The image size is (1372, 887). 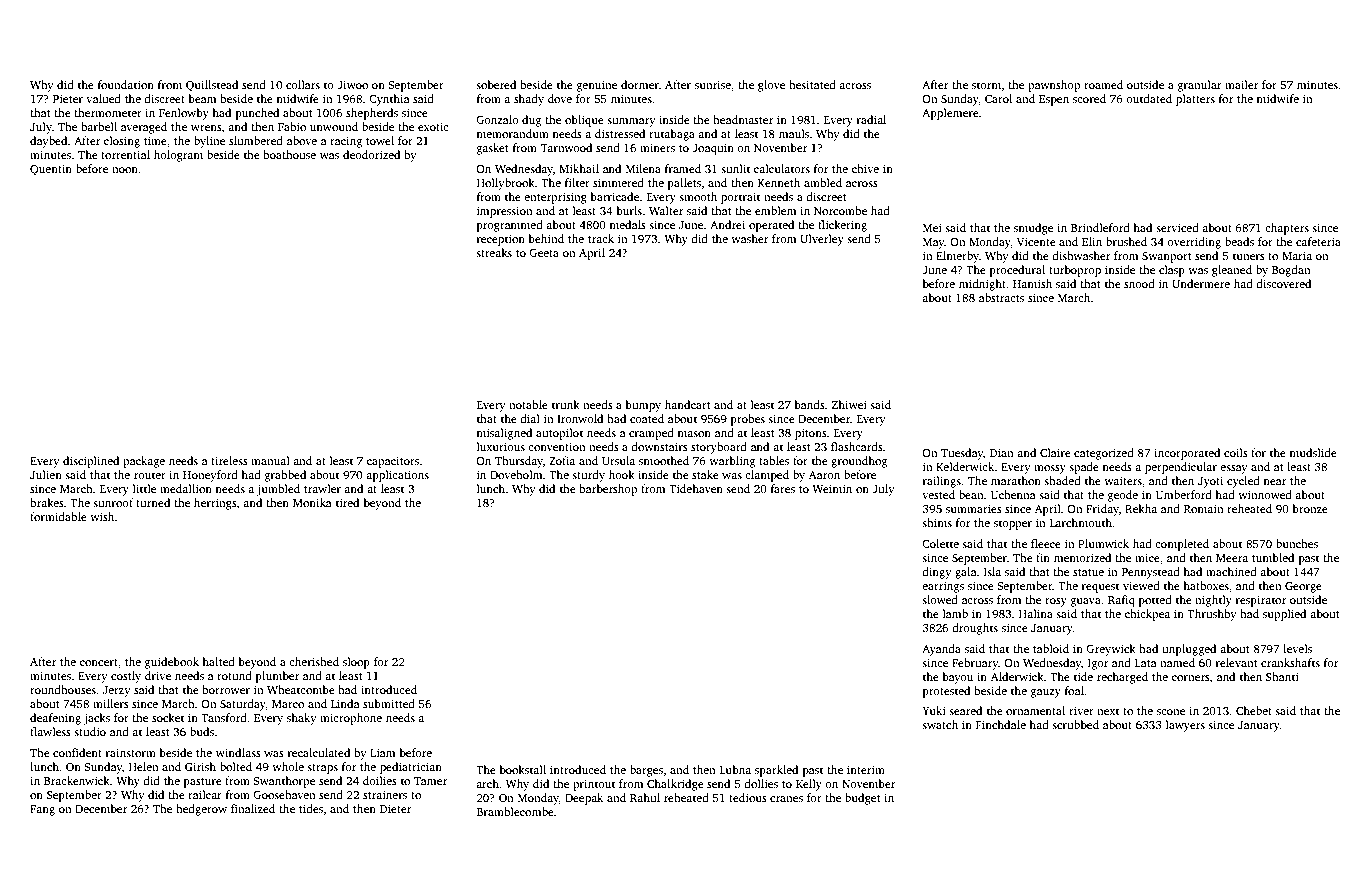 I want to click on abstracts, so click(x=1001, y=297).
